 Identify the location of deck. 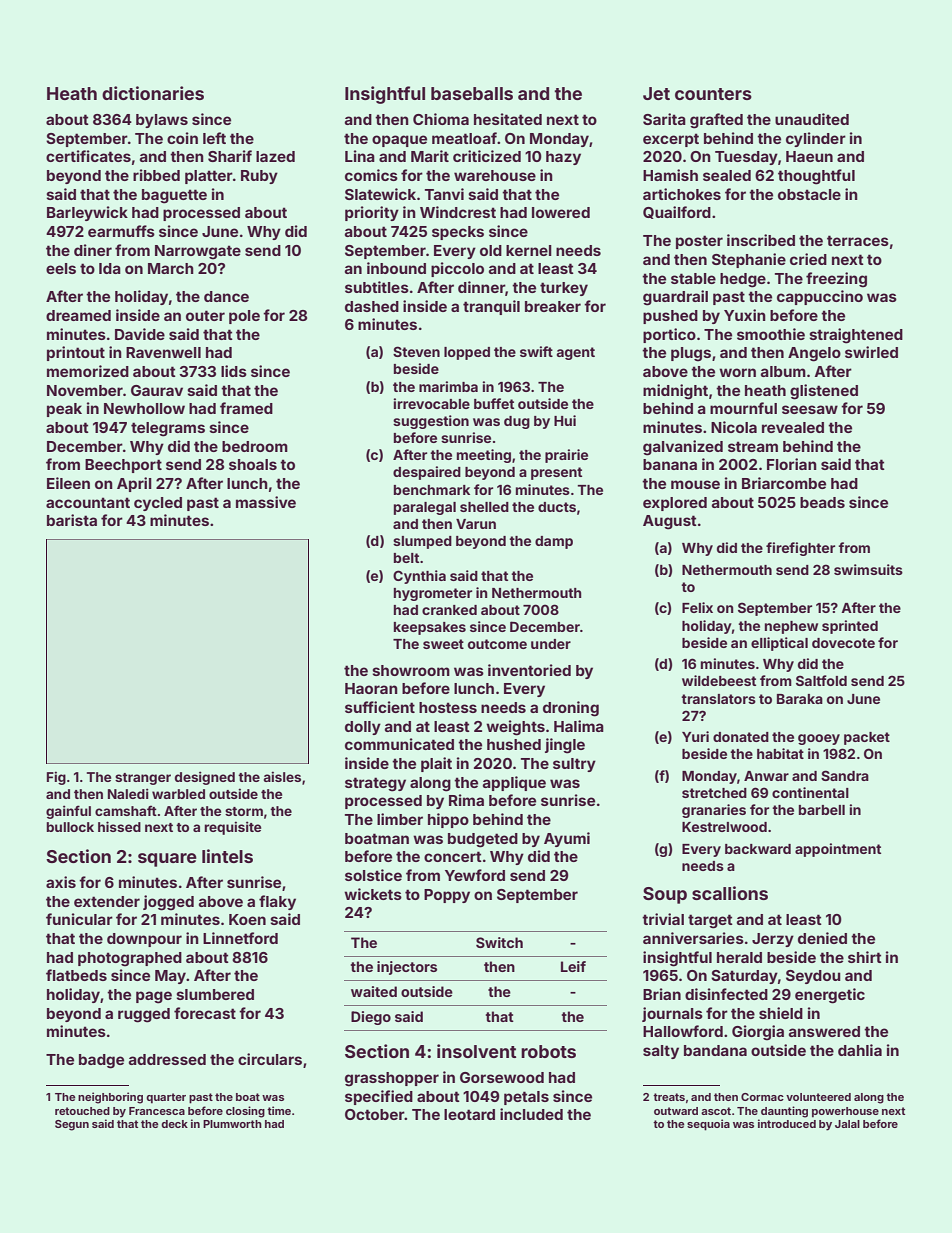
(174, 1124).
